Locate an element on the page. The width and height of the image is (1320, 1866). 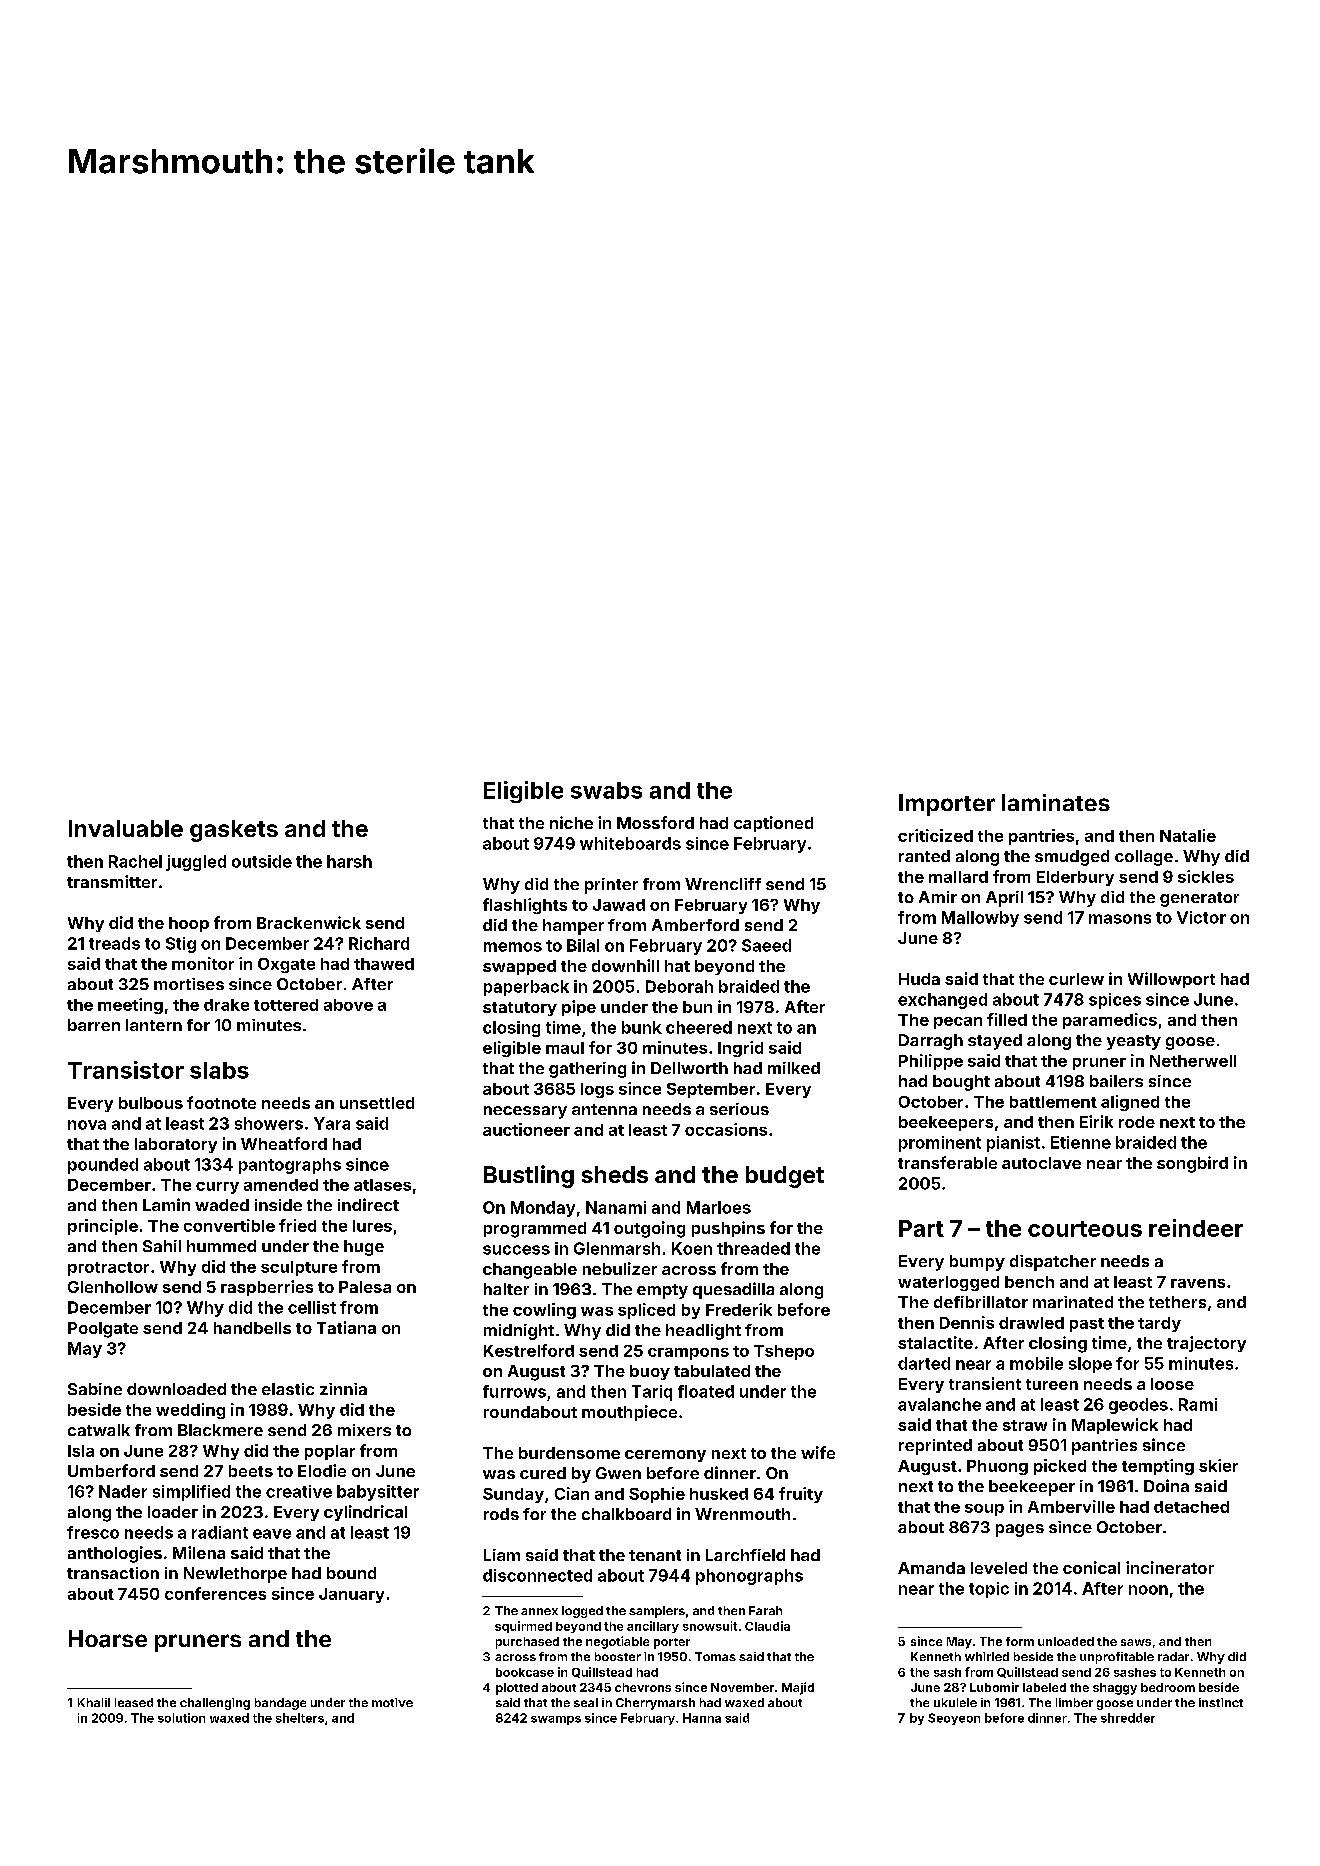
songbird is located at coordinates (1192, 1164).
